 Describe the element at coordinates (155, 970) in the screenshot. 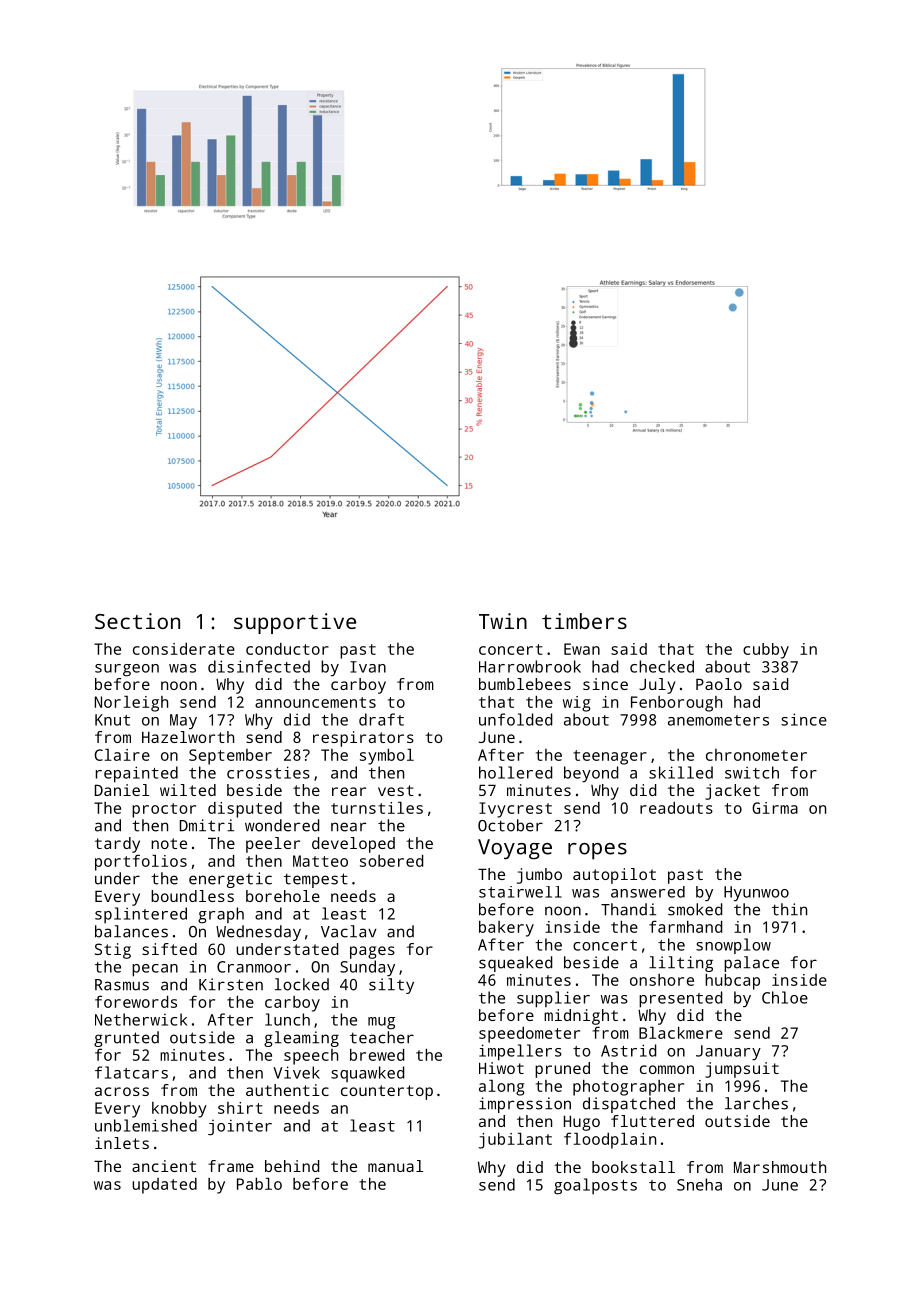

I see `pecan` at that location.
